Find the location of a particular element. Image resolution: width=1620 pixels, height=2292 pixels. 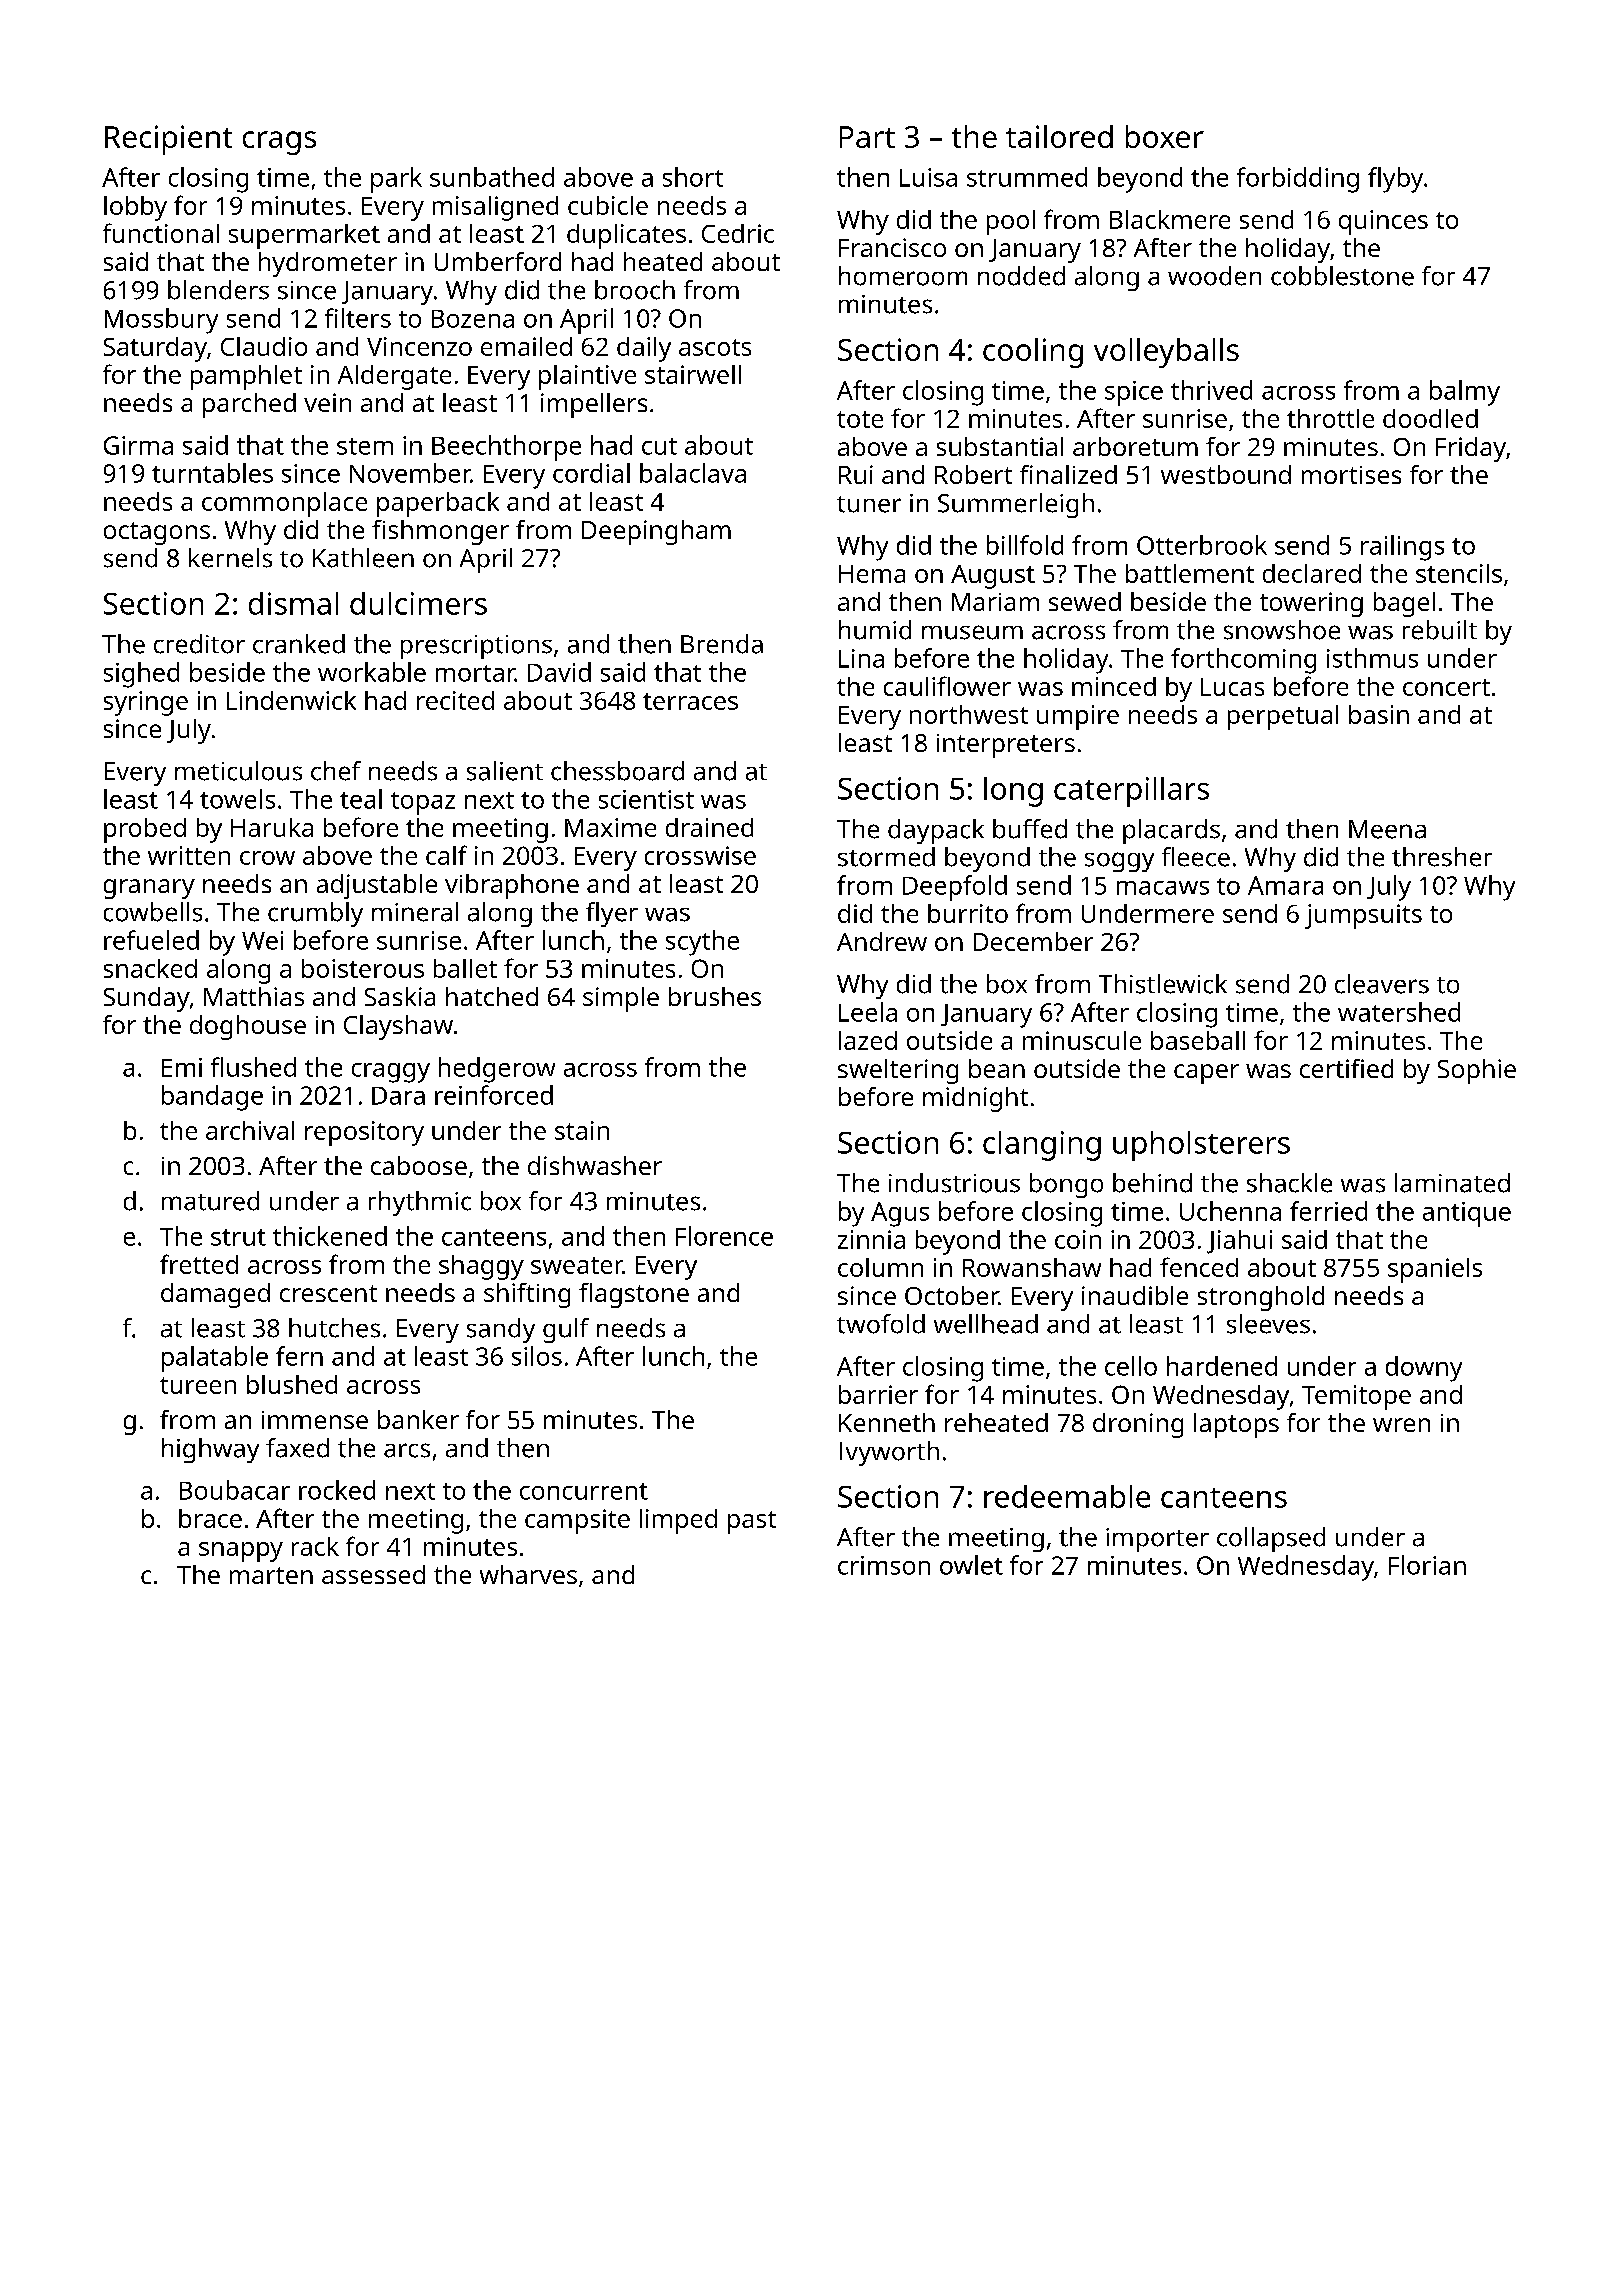

October is located at coordinates (952, 1295).
